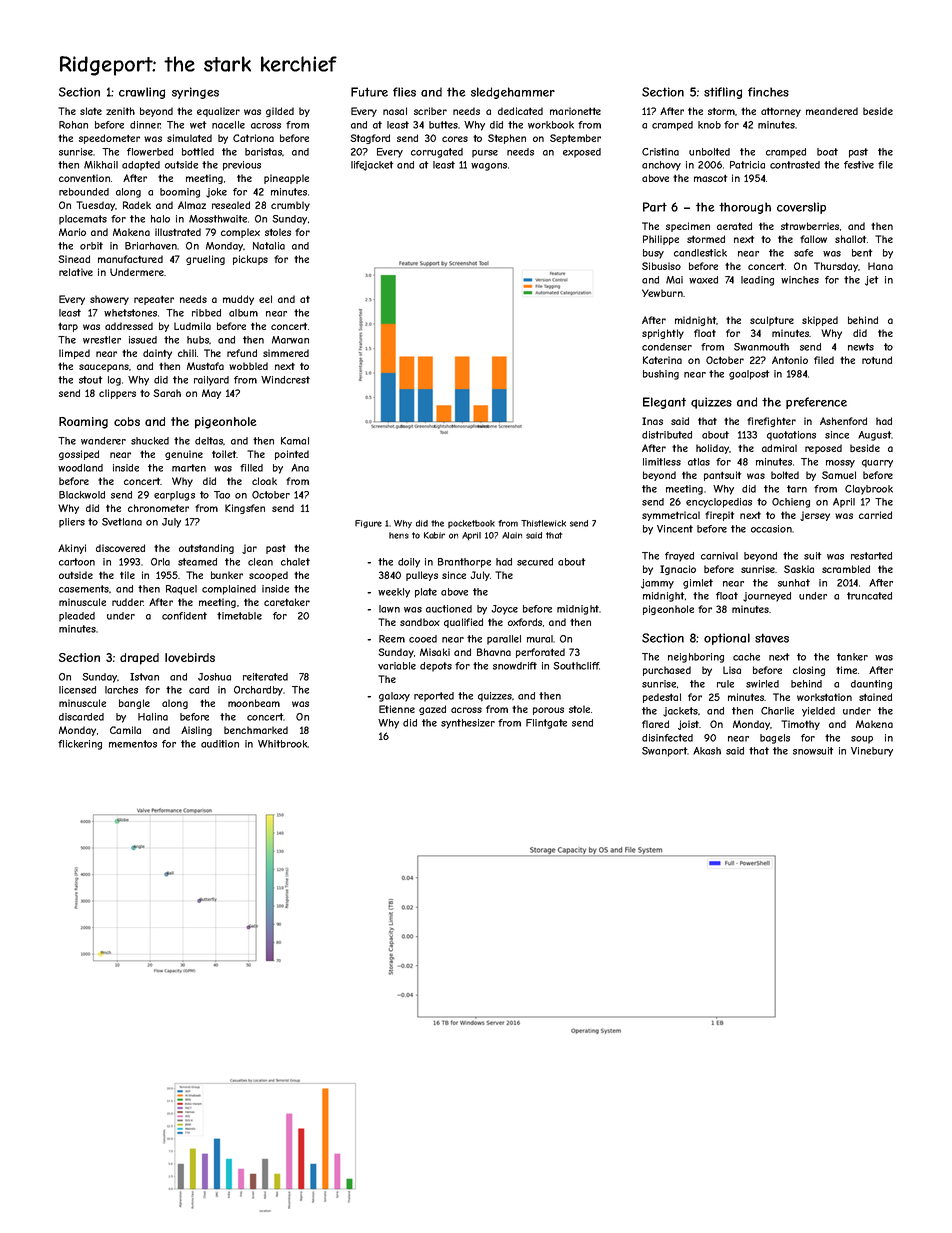 Image resolution: width=952 pixels, height=1233 pixels. I want to click on Katerina, so click(662, 360).
